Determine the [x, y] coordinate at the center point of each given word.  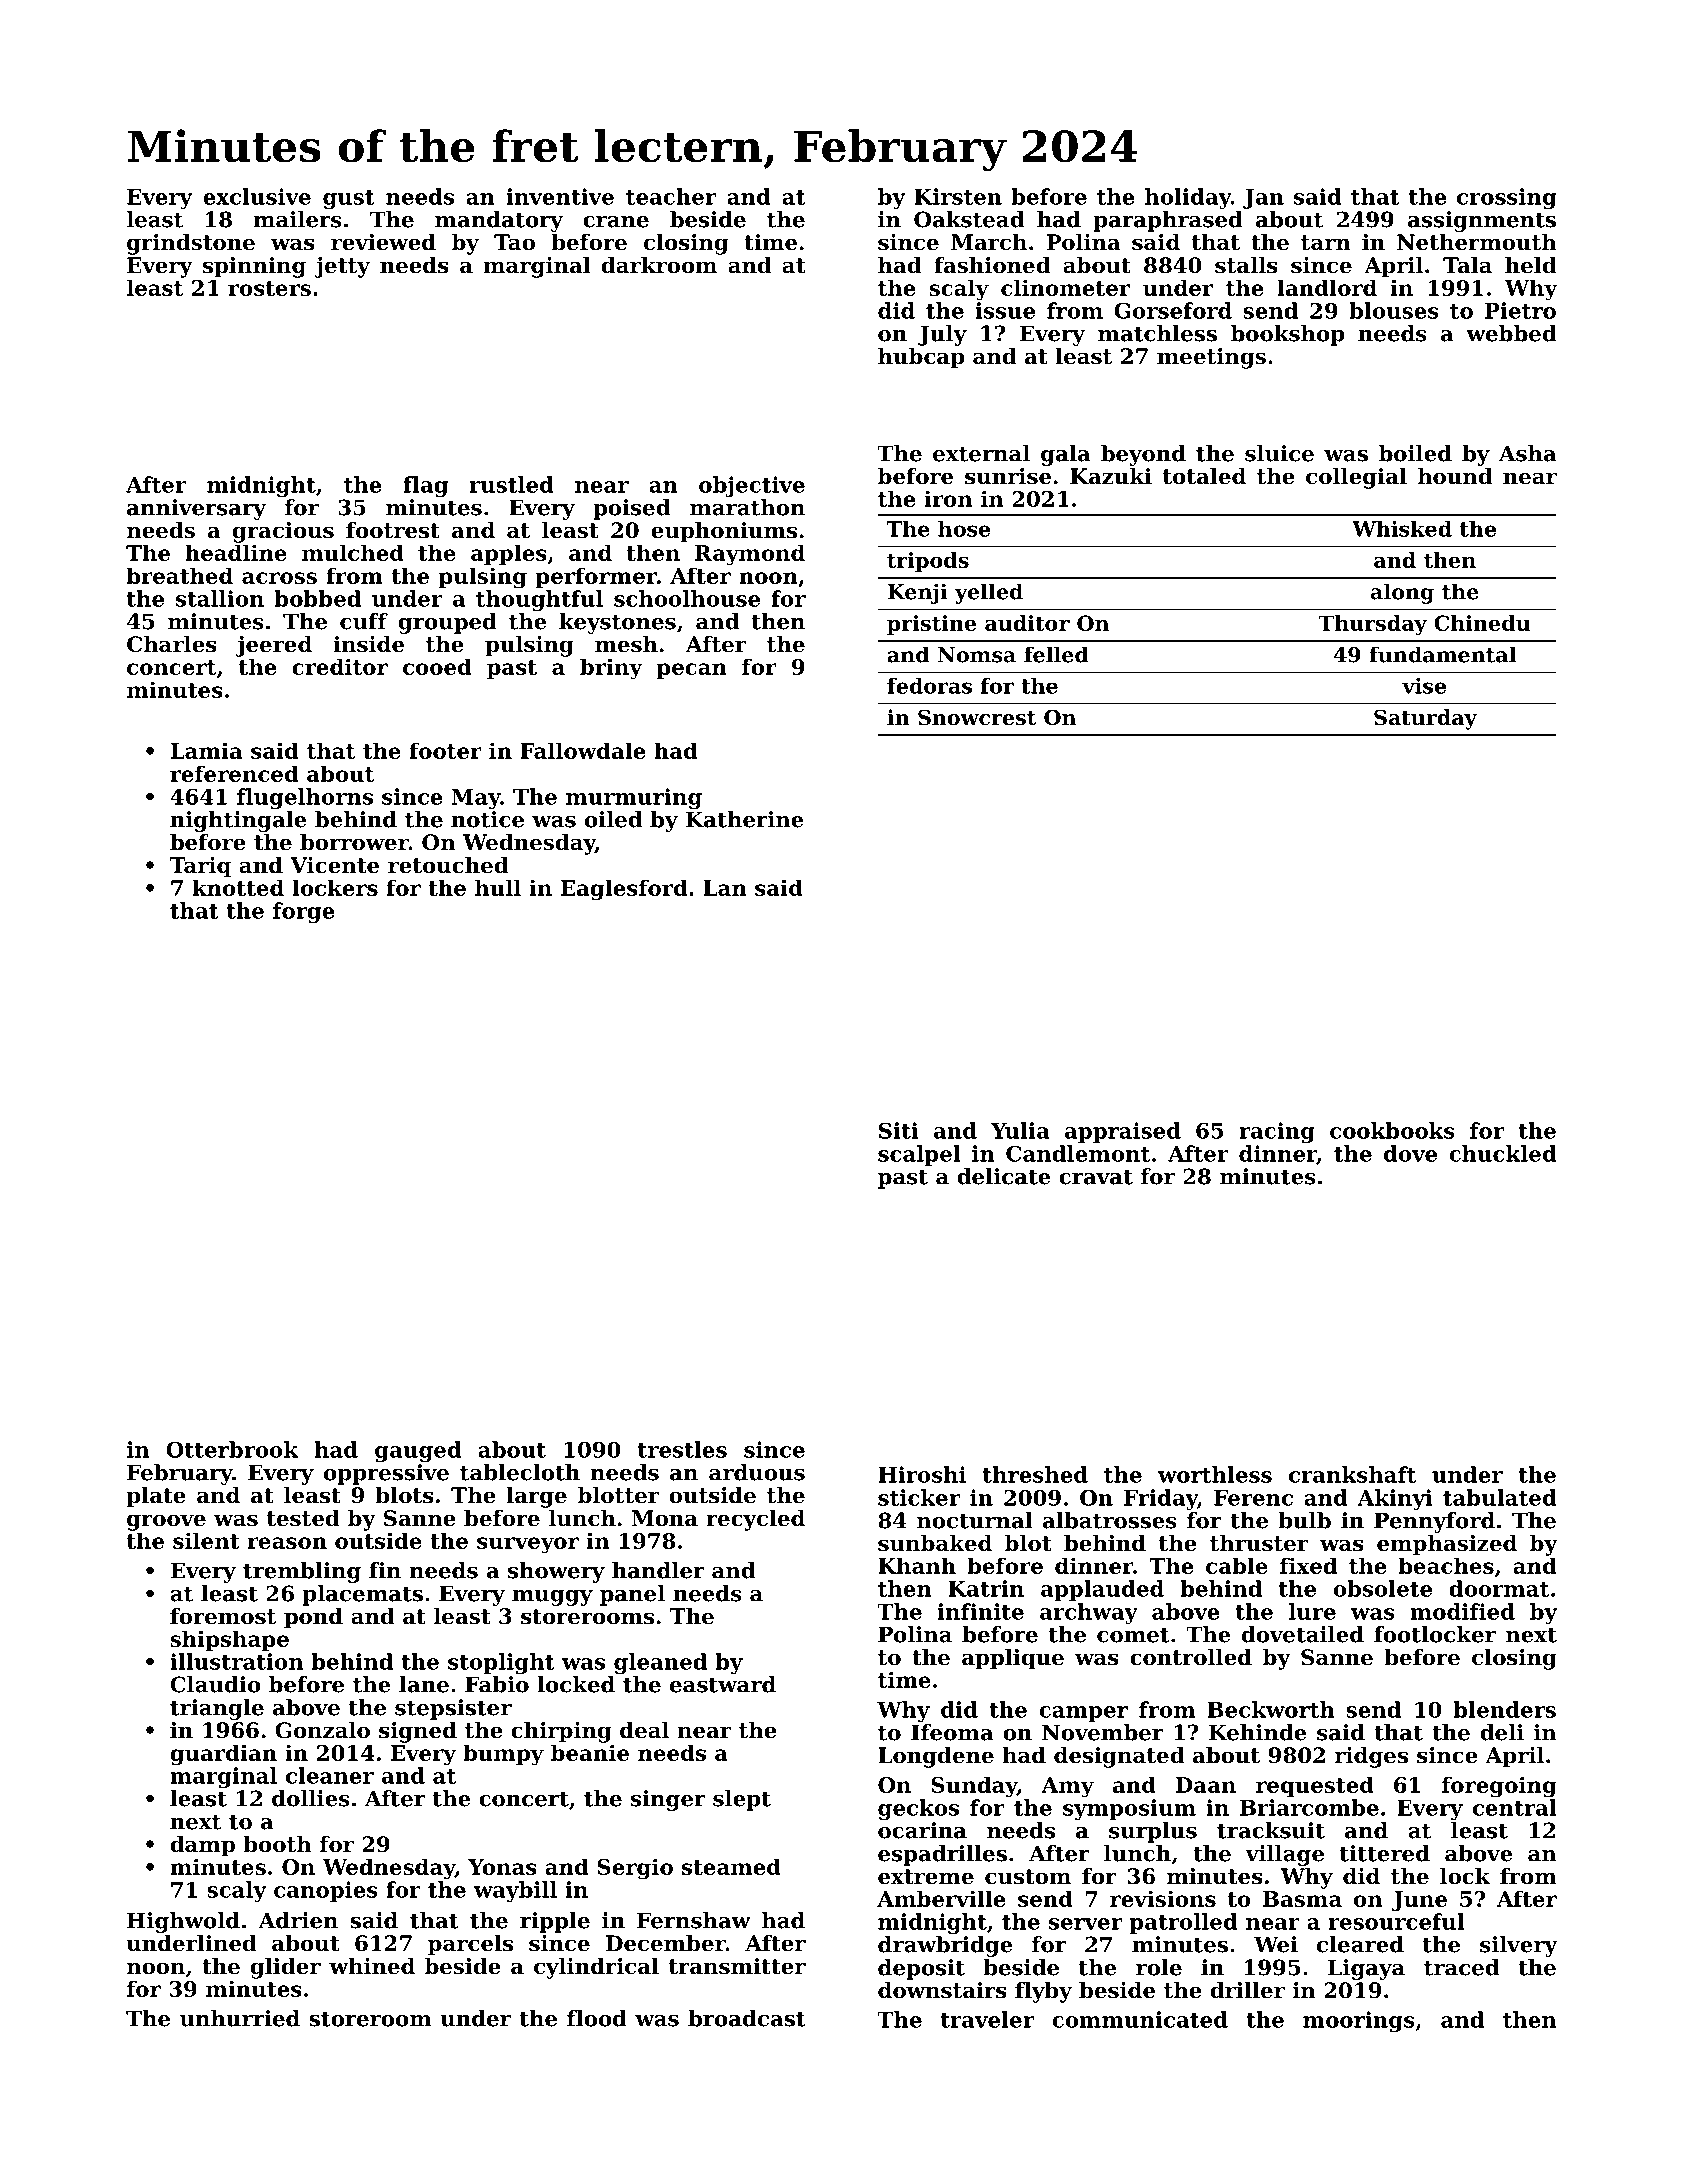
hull [498, 887]
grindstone [191, 244]
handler [658, 1570]
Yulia [1020, 1130]
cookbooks [1392, 1130]
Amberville [941, 1898]
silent [206, 1540]
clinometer [1065, 287]
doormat [1499, 1588]
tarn [1325, 243]
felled [1056, 654]
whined [372, 1966]
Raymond [750, 555]
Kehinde [1258, 1732]
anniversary [196, 509]
